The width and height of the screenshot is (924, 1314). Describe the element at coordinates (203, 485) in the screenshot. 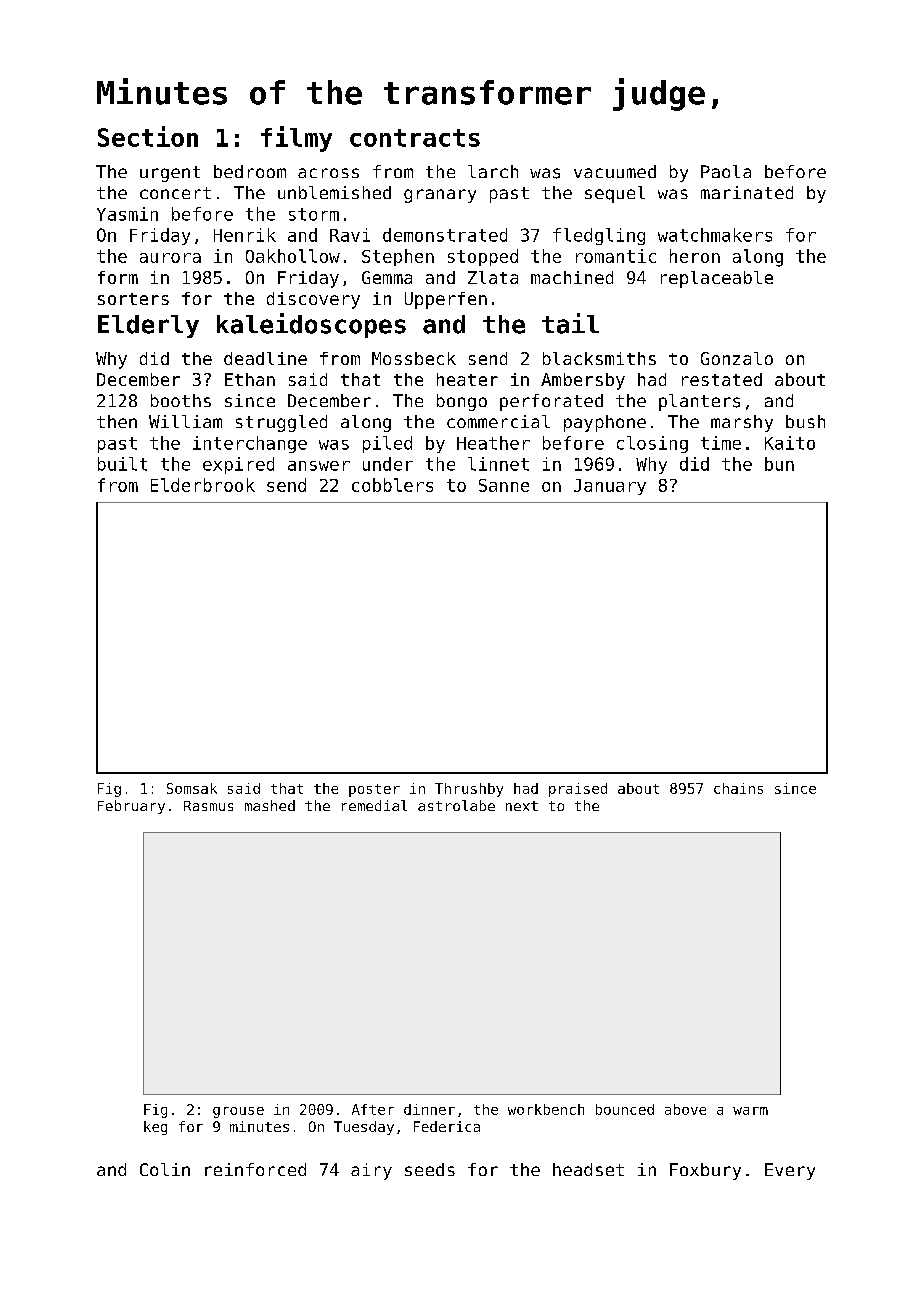

I see `Elderbrook` at that location.
